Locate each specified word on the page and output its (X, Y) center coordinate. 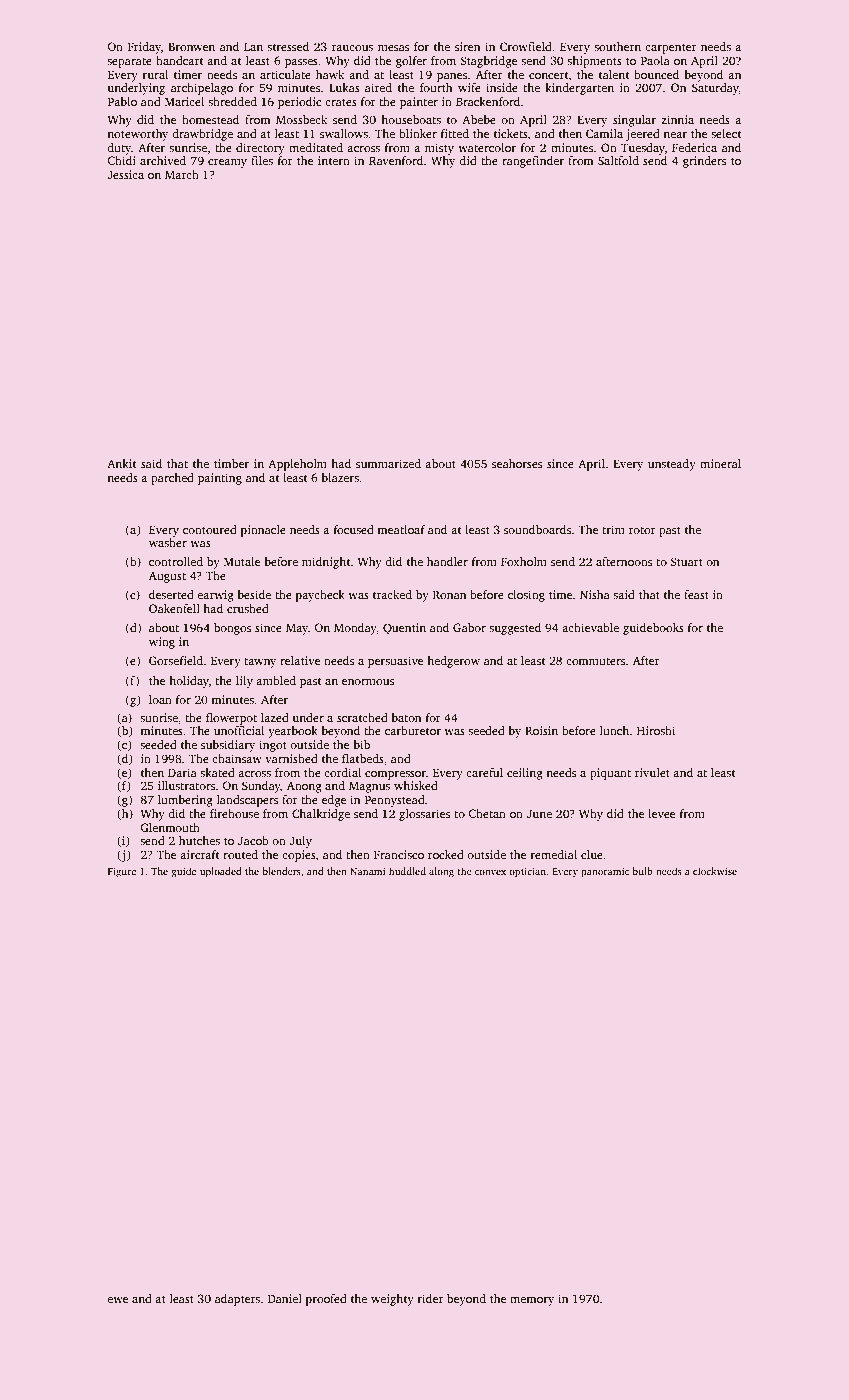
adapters (237, 1300)
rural (155, 74)
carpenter (671, 49)
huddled (407, 871)
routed (240, 854)
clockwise (715, 871)
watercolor (487, 147)
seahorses (517, 463)
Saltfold (618, 160)
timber (231, 463)
